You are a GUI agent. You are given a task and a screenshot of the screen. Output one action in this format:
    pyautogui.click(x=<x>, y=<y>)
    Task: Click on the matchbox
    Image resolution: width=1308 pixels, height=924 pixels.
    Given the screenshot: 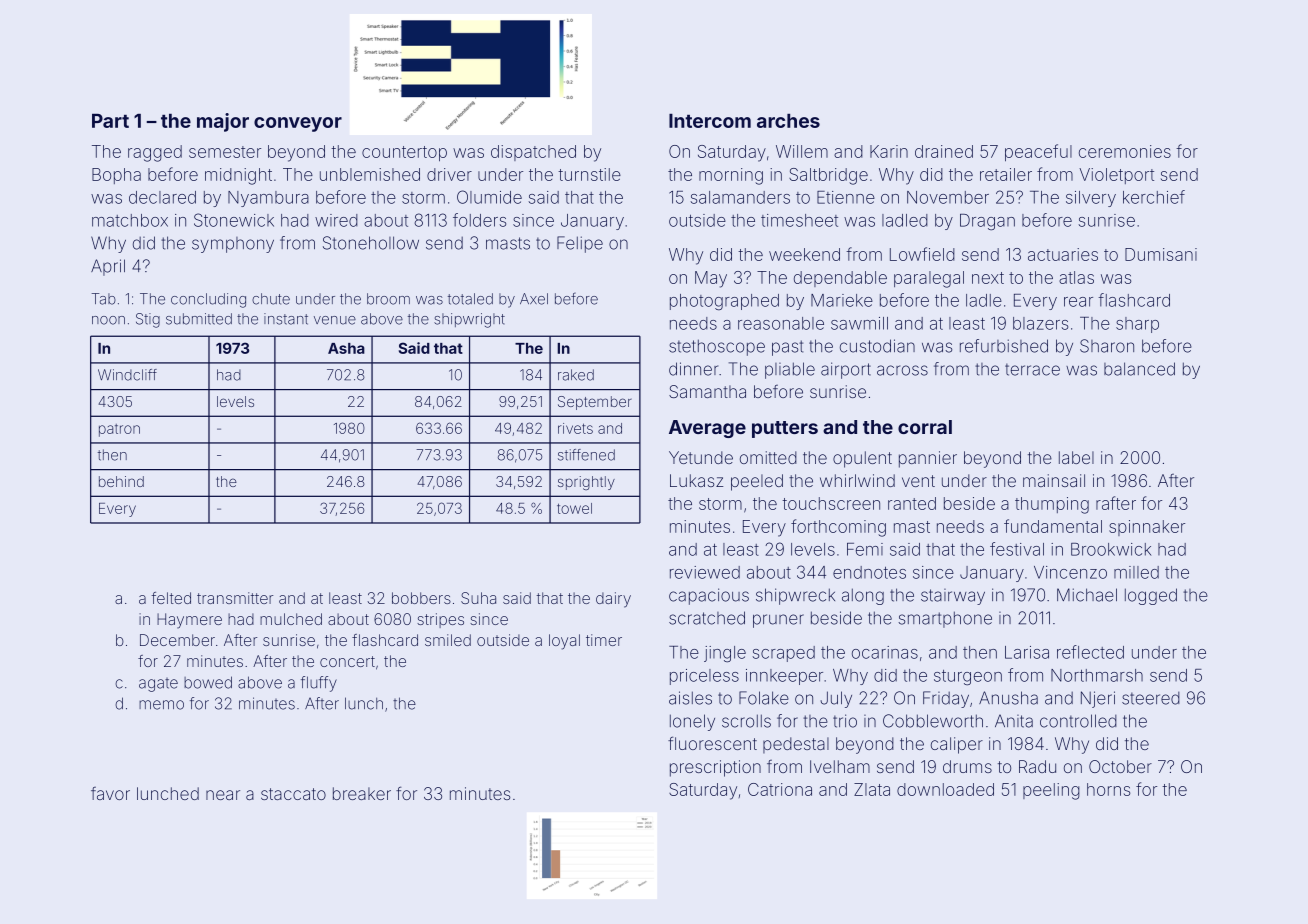 What is the action you would take?
    pyautogui.click(x=130, y=220)
